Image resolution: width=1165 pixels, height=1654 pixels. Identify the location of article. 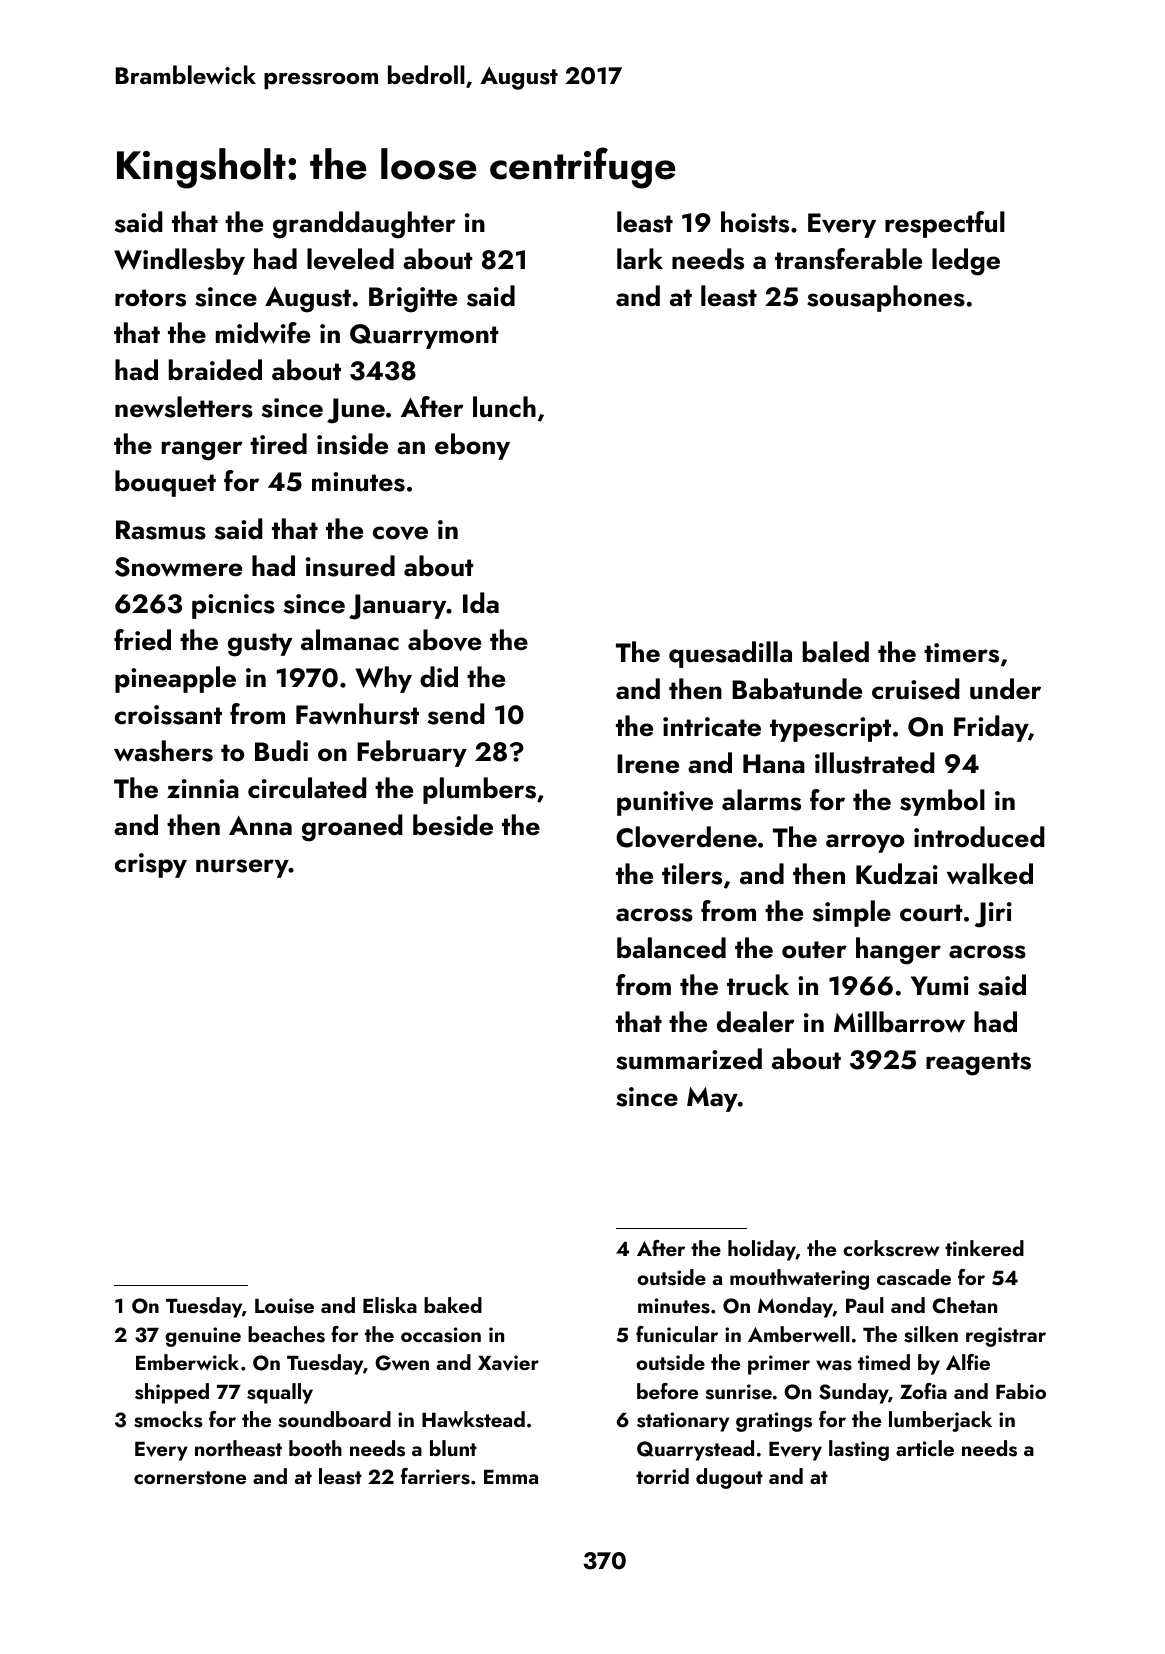
(925, 1448).
